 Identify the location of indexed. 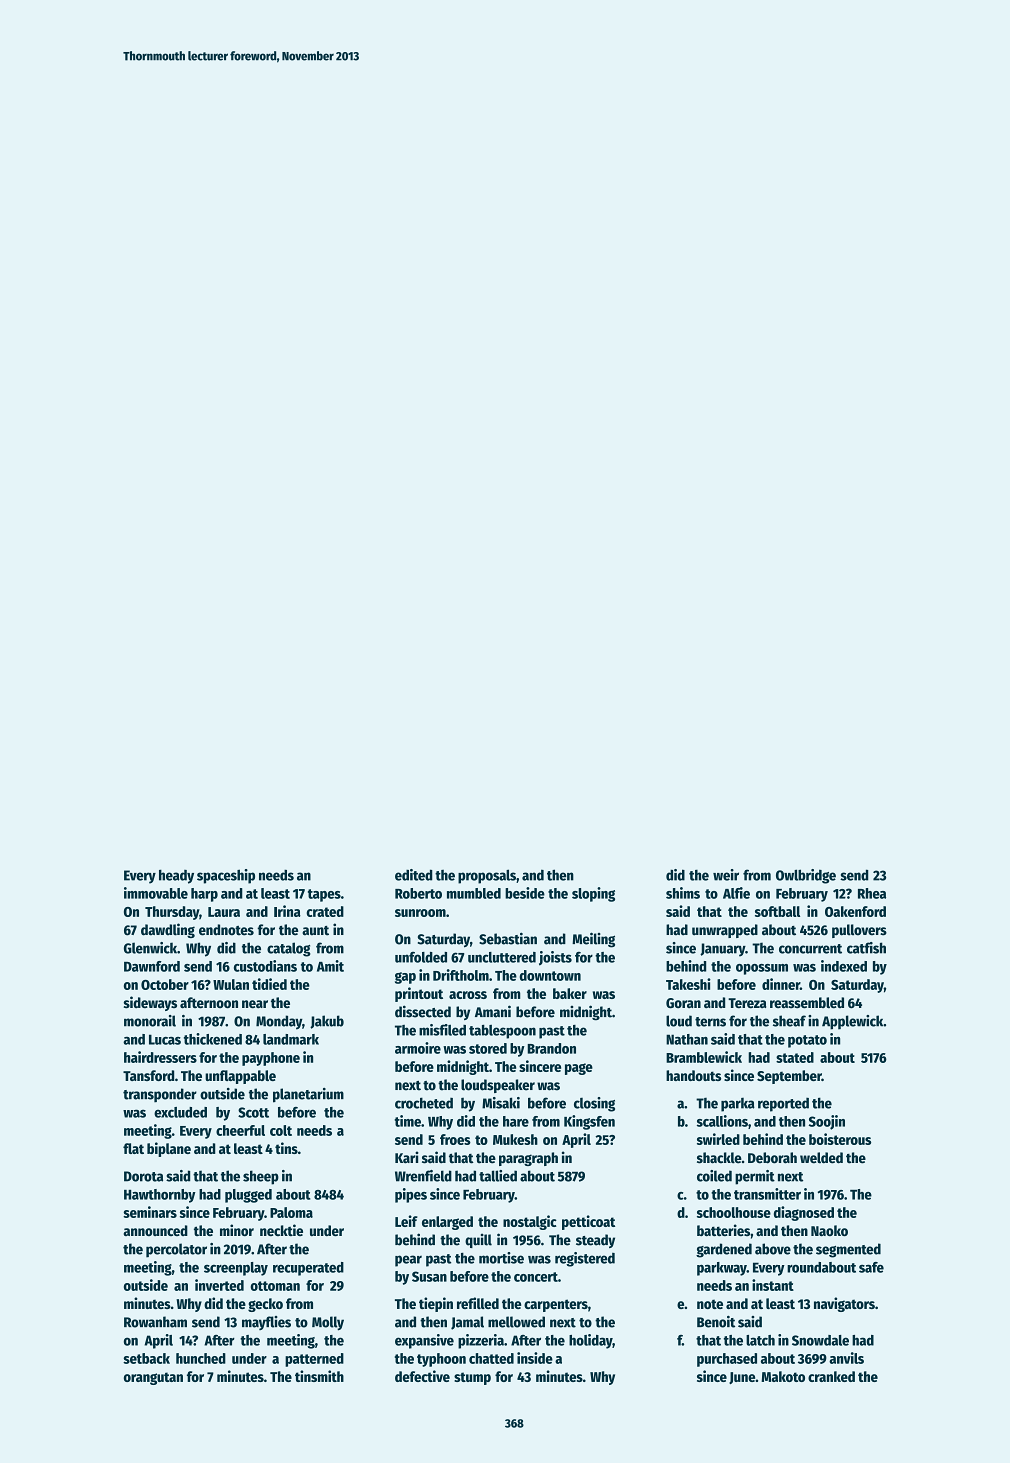
(844, 966).
